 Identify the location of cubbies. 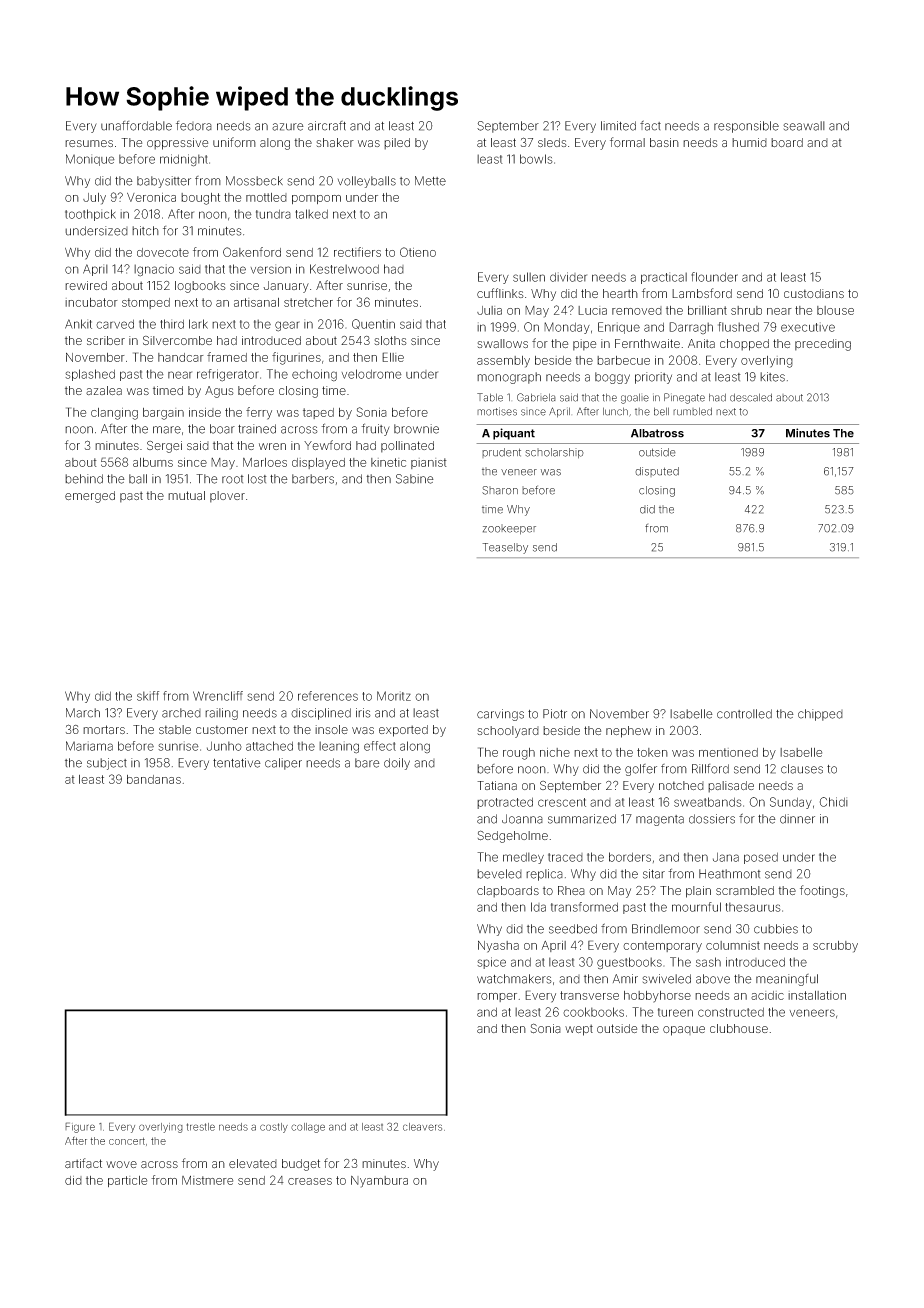
(776, 929).
